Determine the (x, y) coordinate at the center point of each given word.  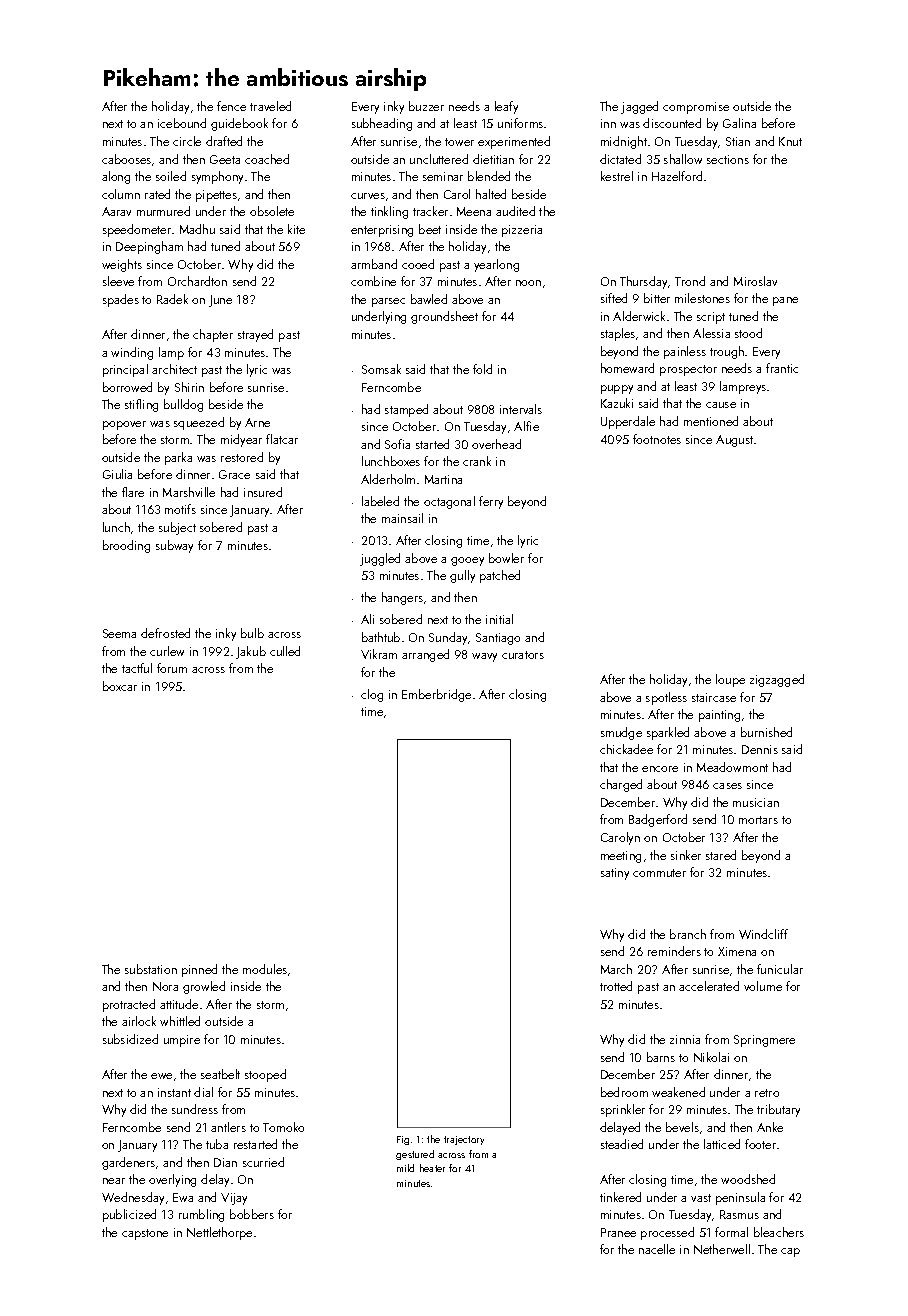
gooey (467, 561)
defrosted (165, 633)
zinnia (685, 1039)
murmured (163, 211)
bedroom (624, 1092)
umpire (182, 1041)
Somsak (381, 369)
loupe (730, 680)
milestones (702, 298)
